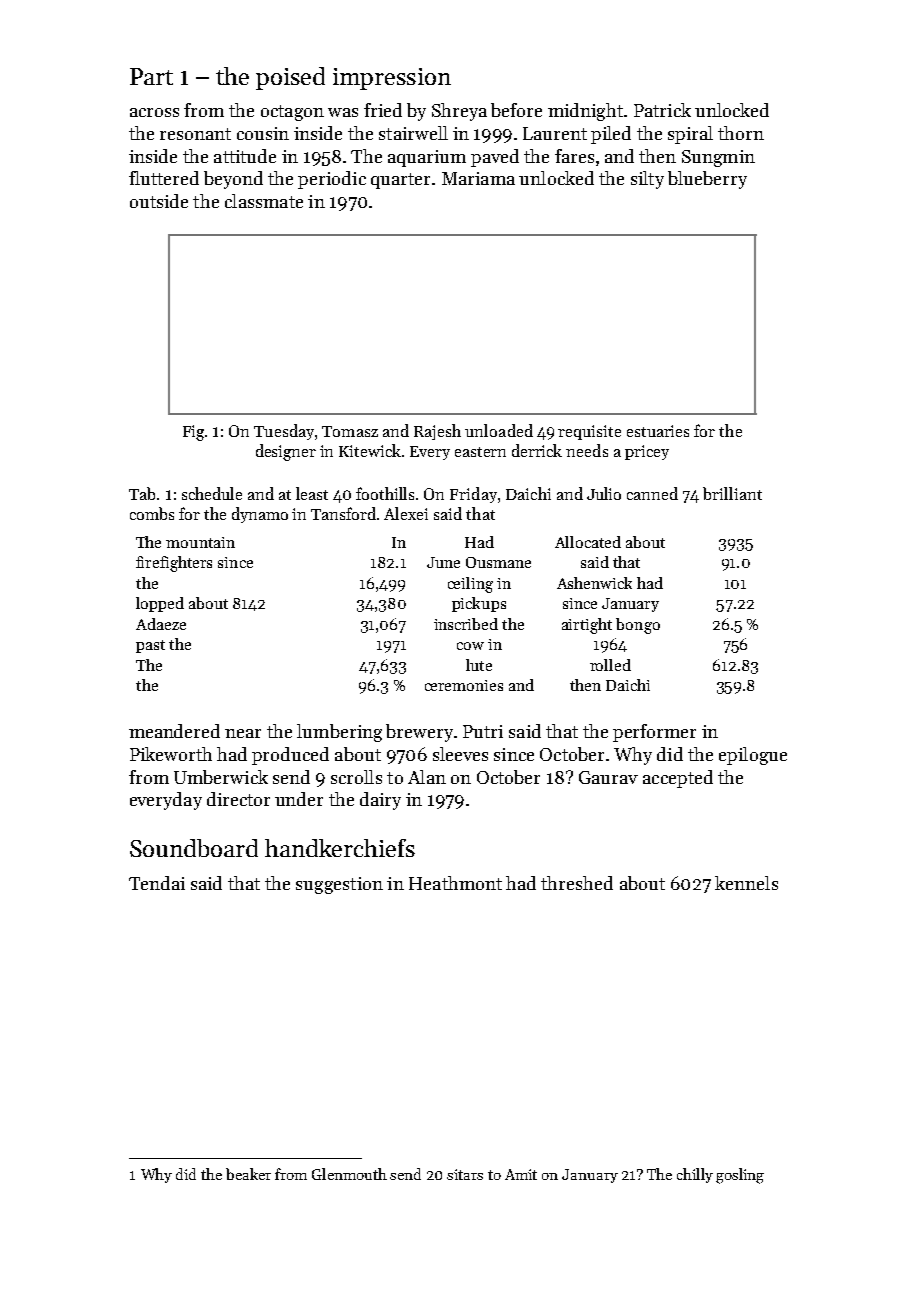 Image resolution: width=924 pixels, height=1314 pixels. I want to click on Heathmont, so click(455, 883).
